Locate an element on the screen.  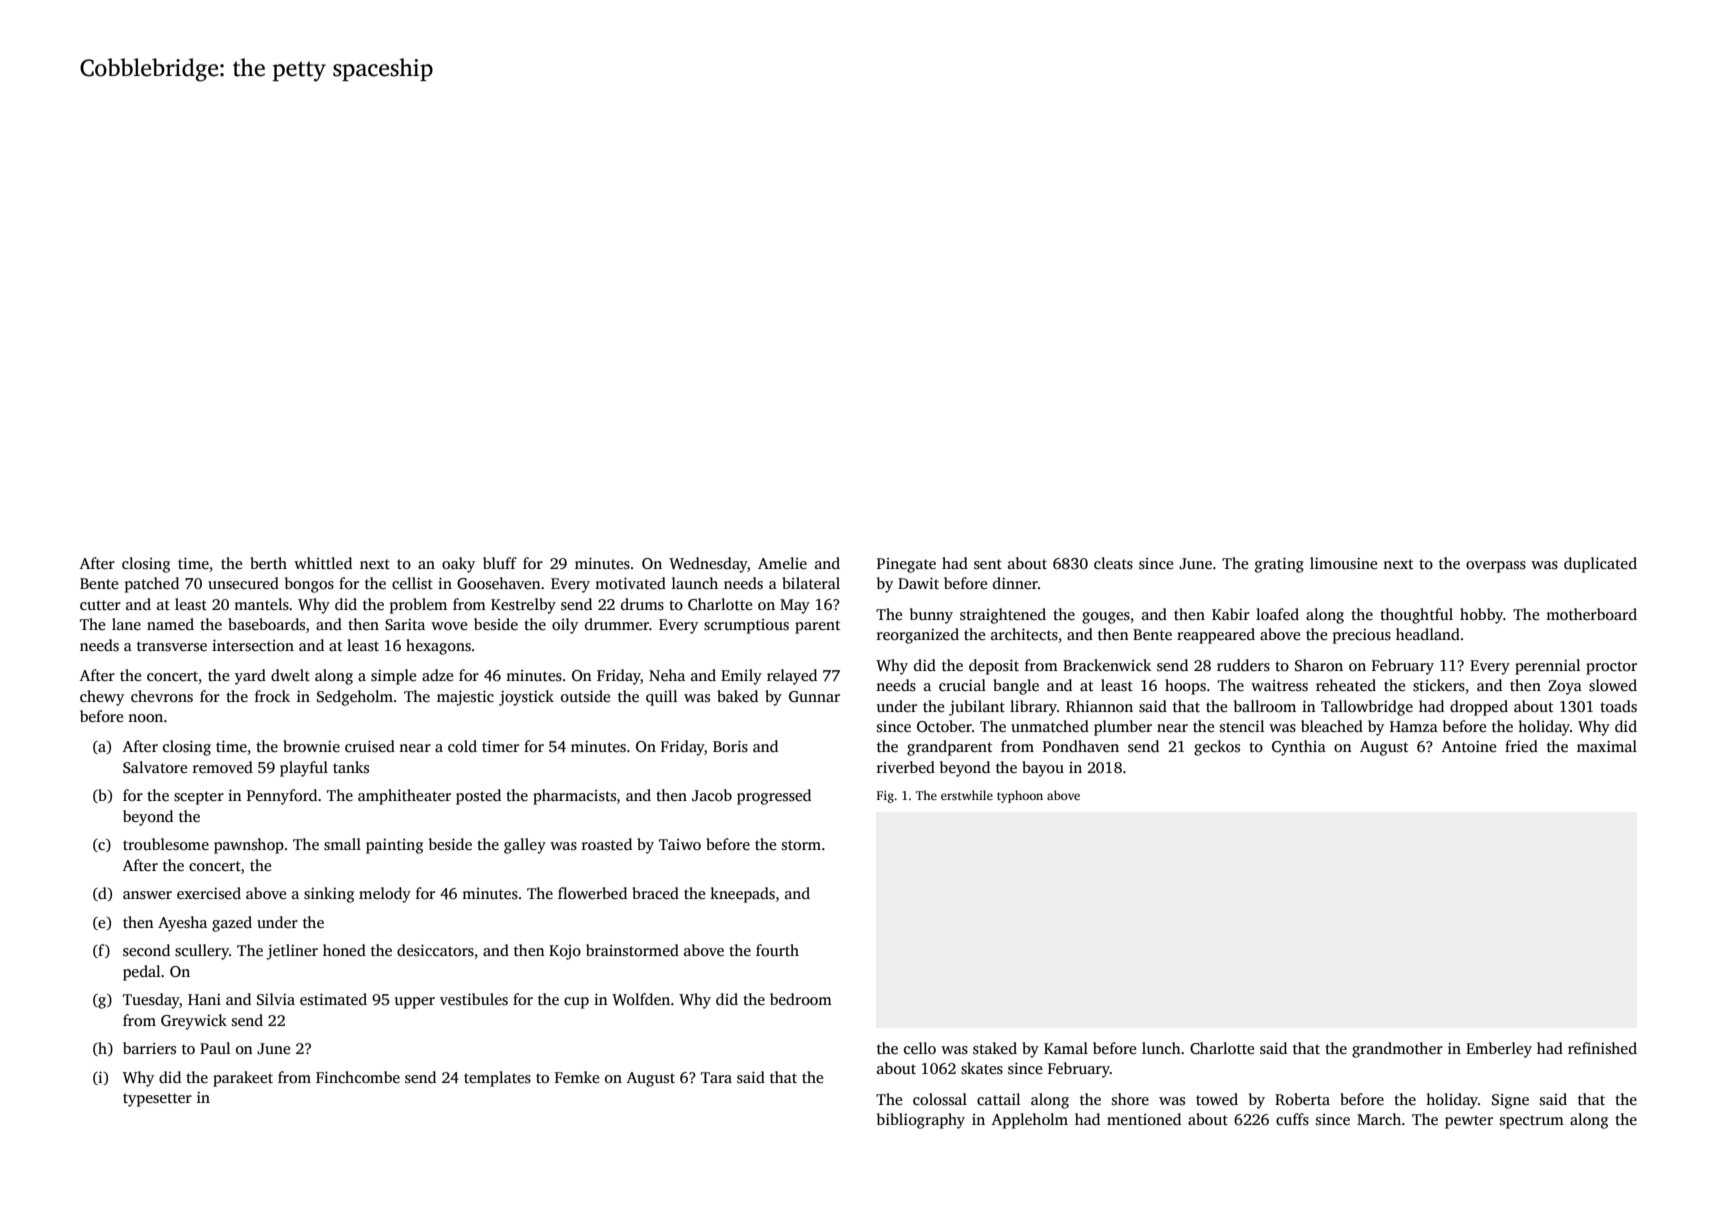
Amelie is located at coordinates (782, 563).
